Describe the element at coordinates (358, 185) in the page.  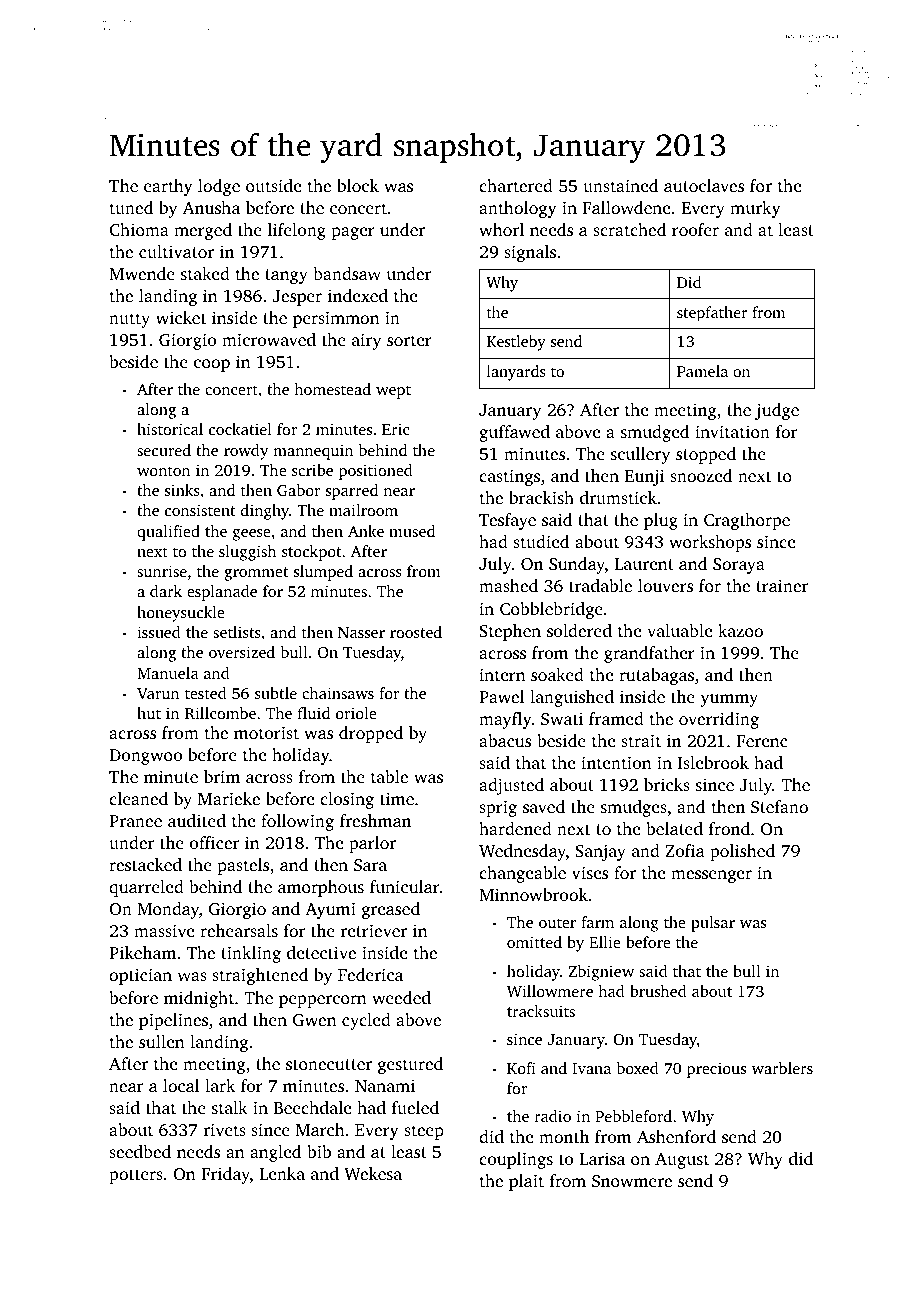
I see `block` at that location.
